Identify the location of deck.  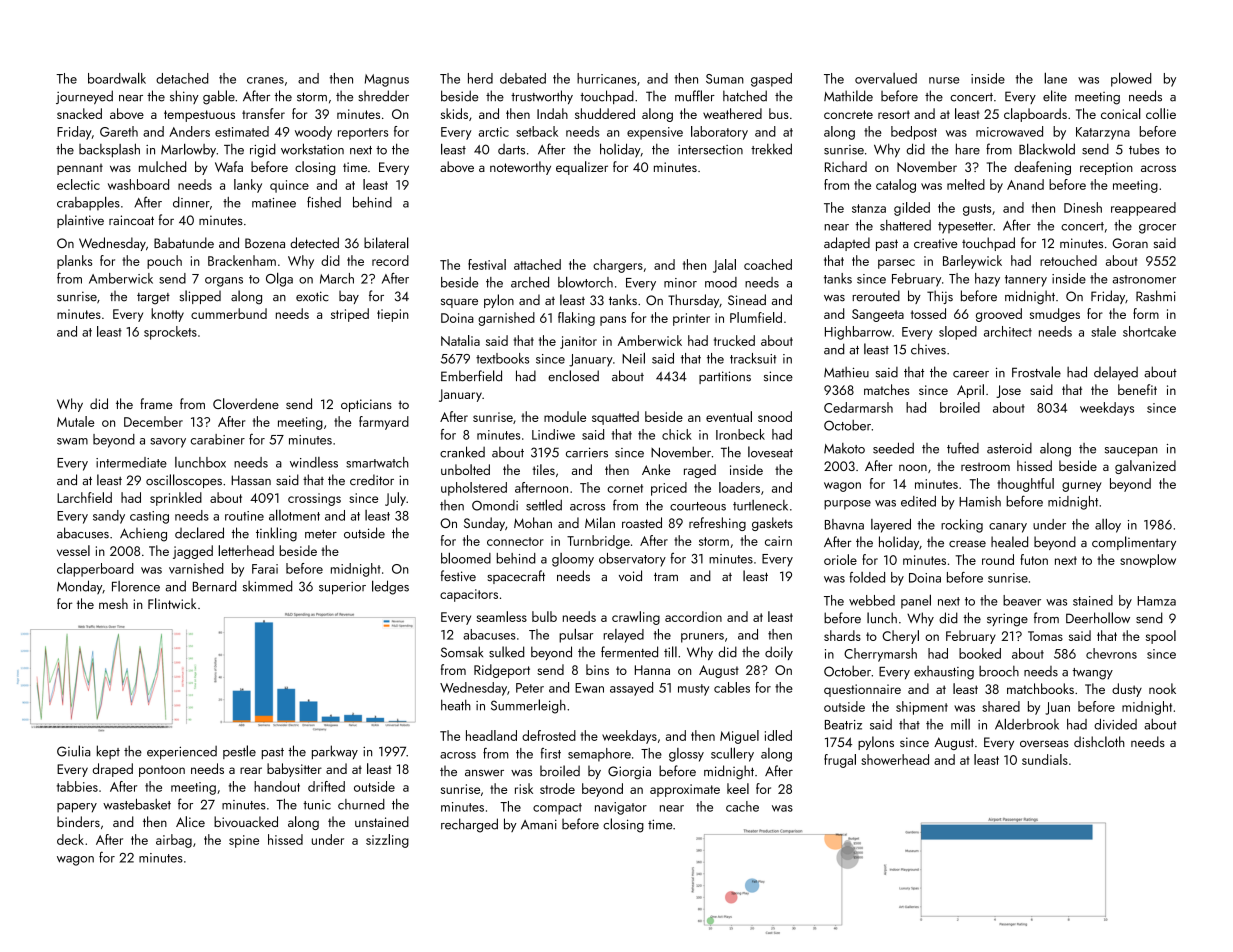
(70, 839).
